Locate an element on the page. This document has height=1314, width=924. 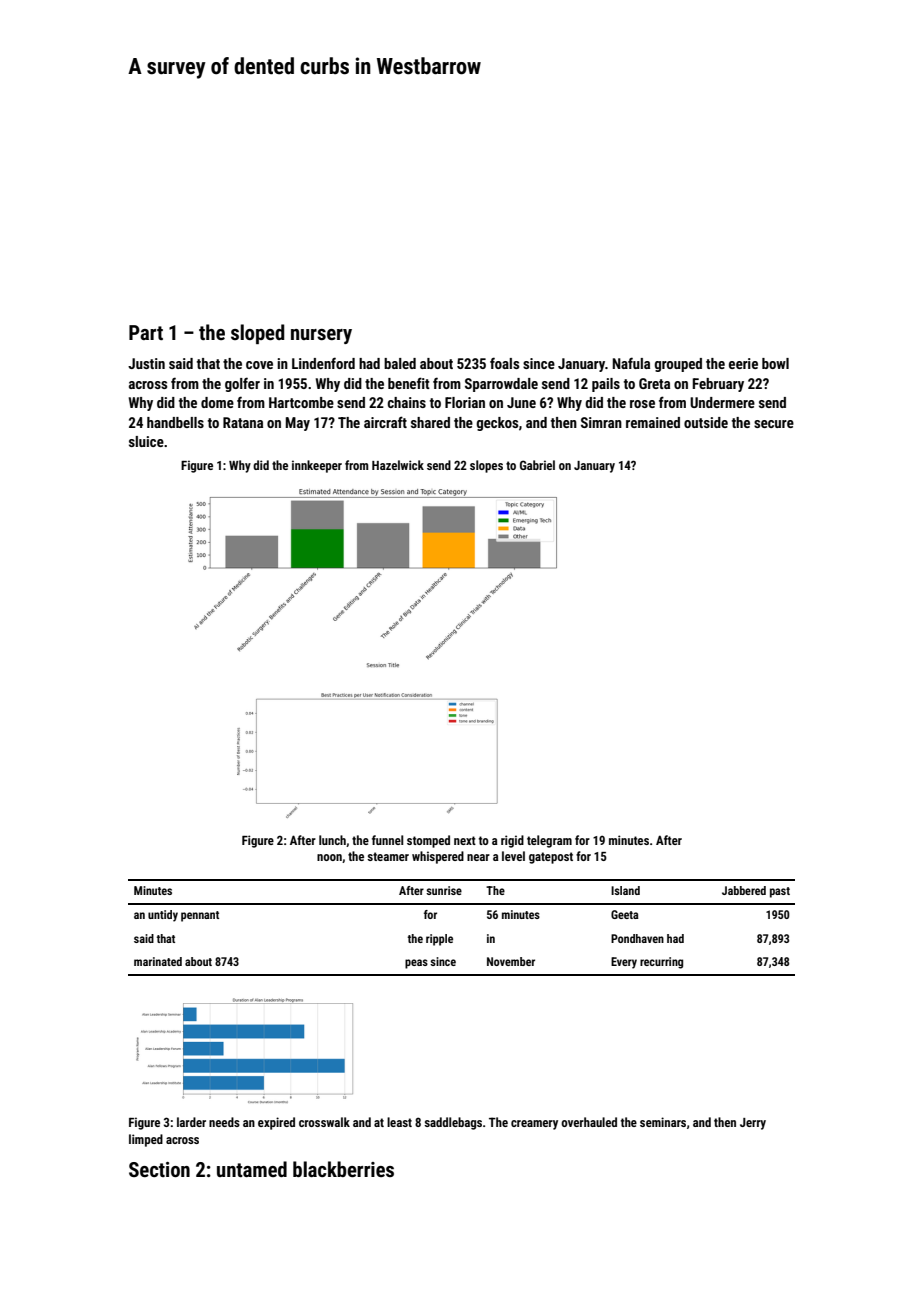
Gabriel is located at coordinates (537, 465).
